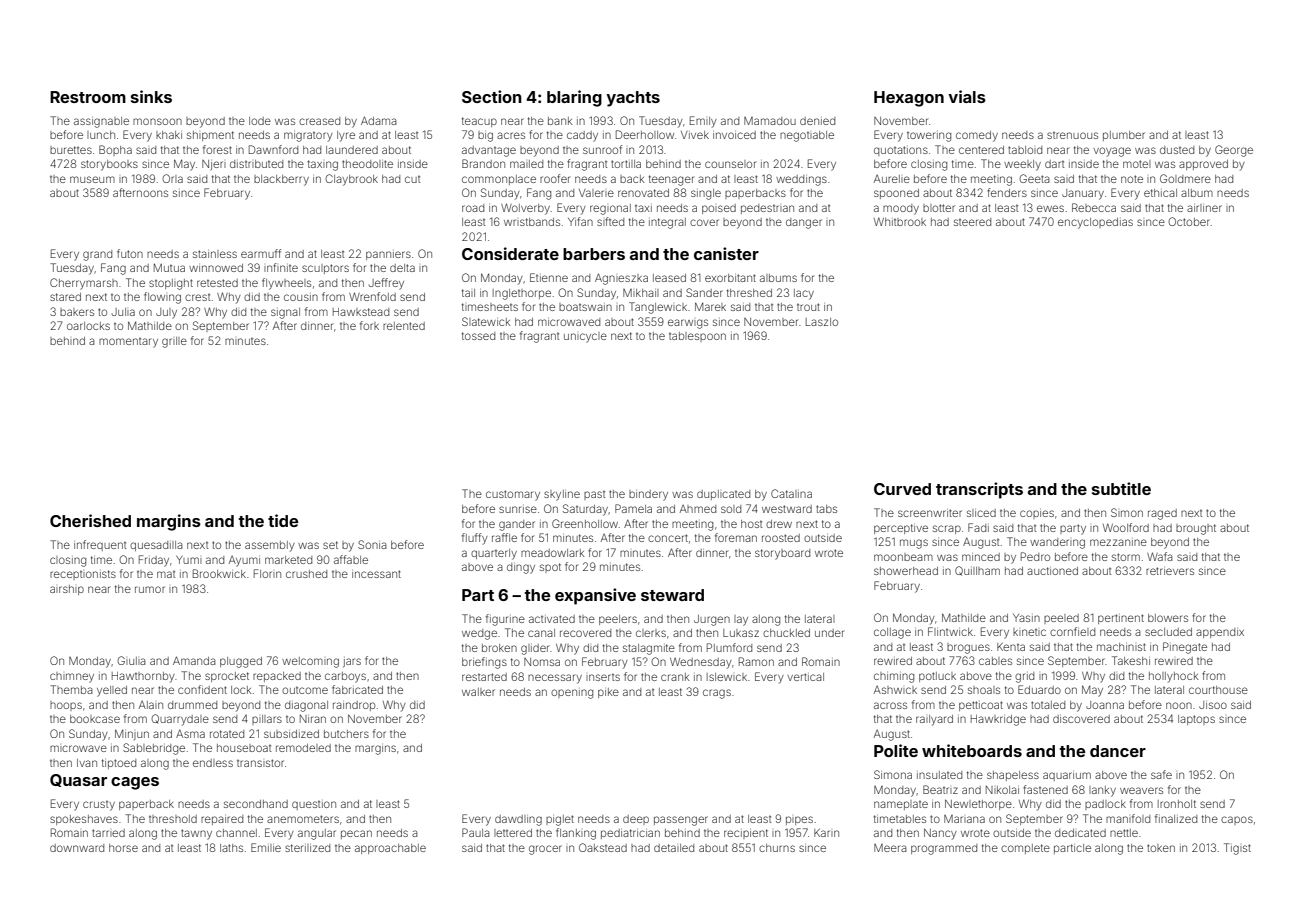 The height and width of the screenshot is (924, 1308). I want to click on churns, so click(777, 848).
